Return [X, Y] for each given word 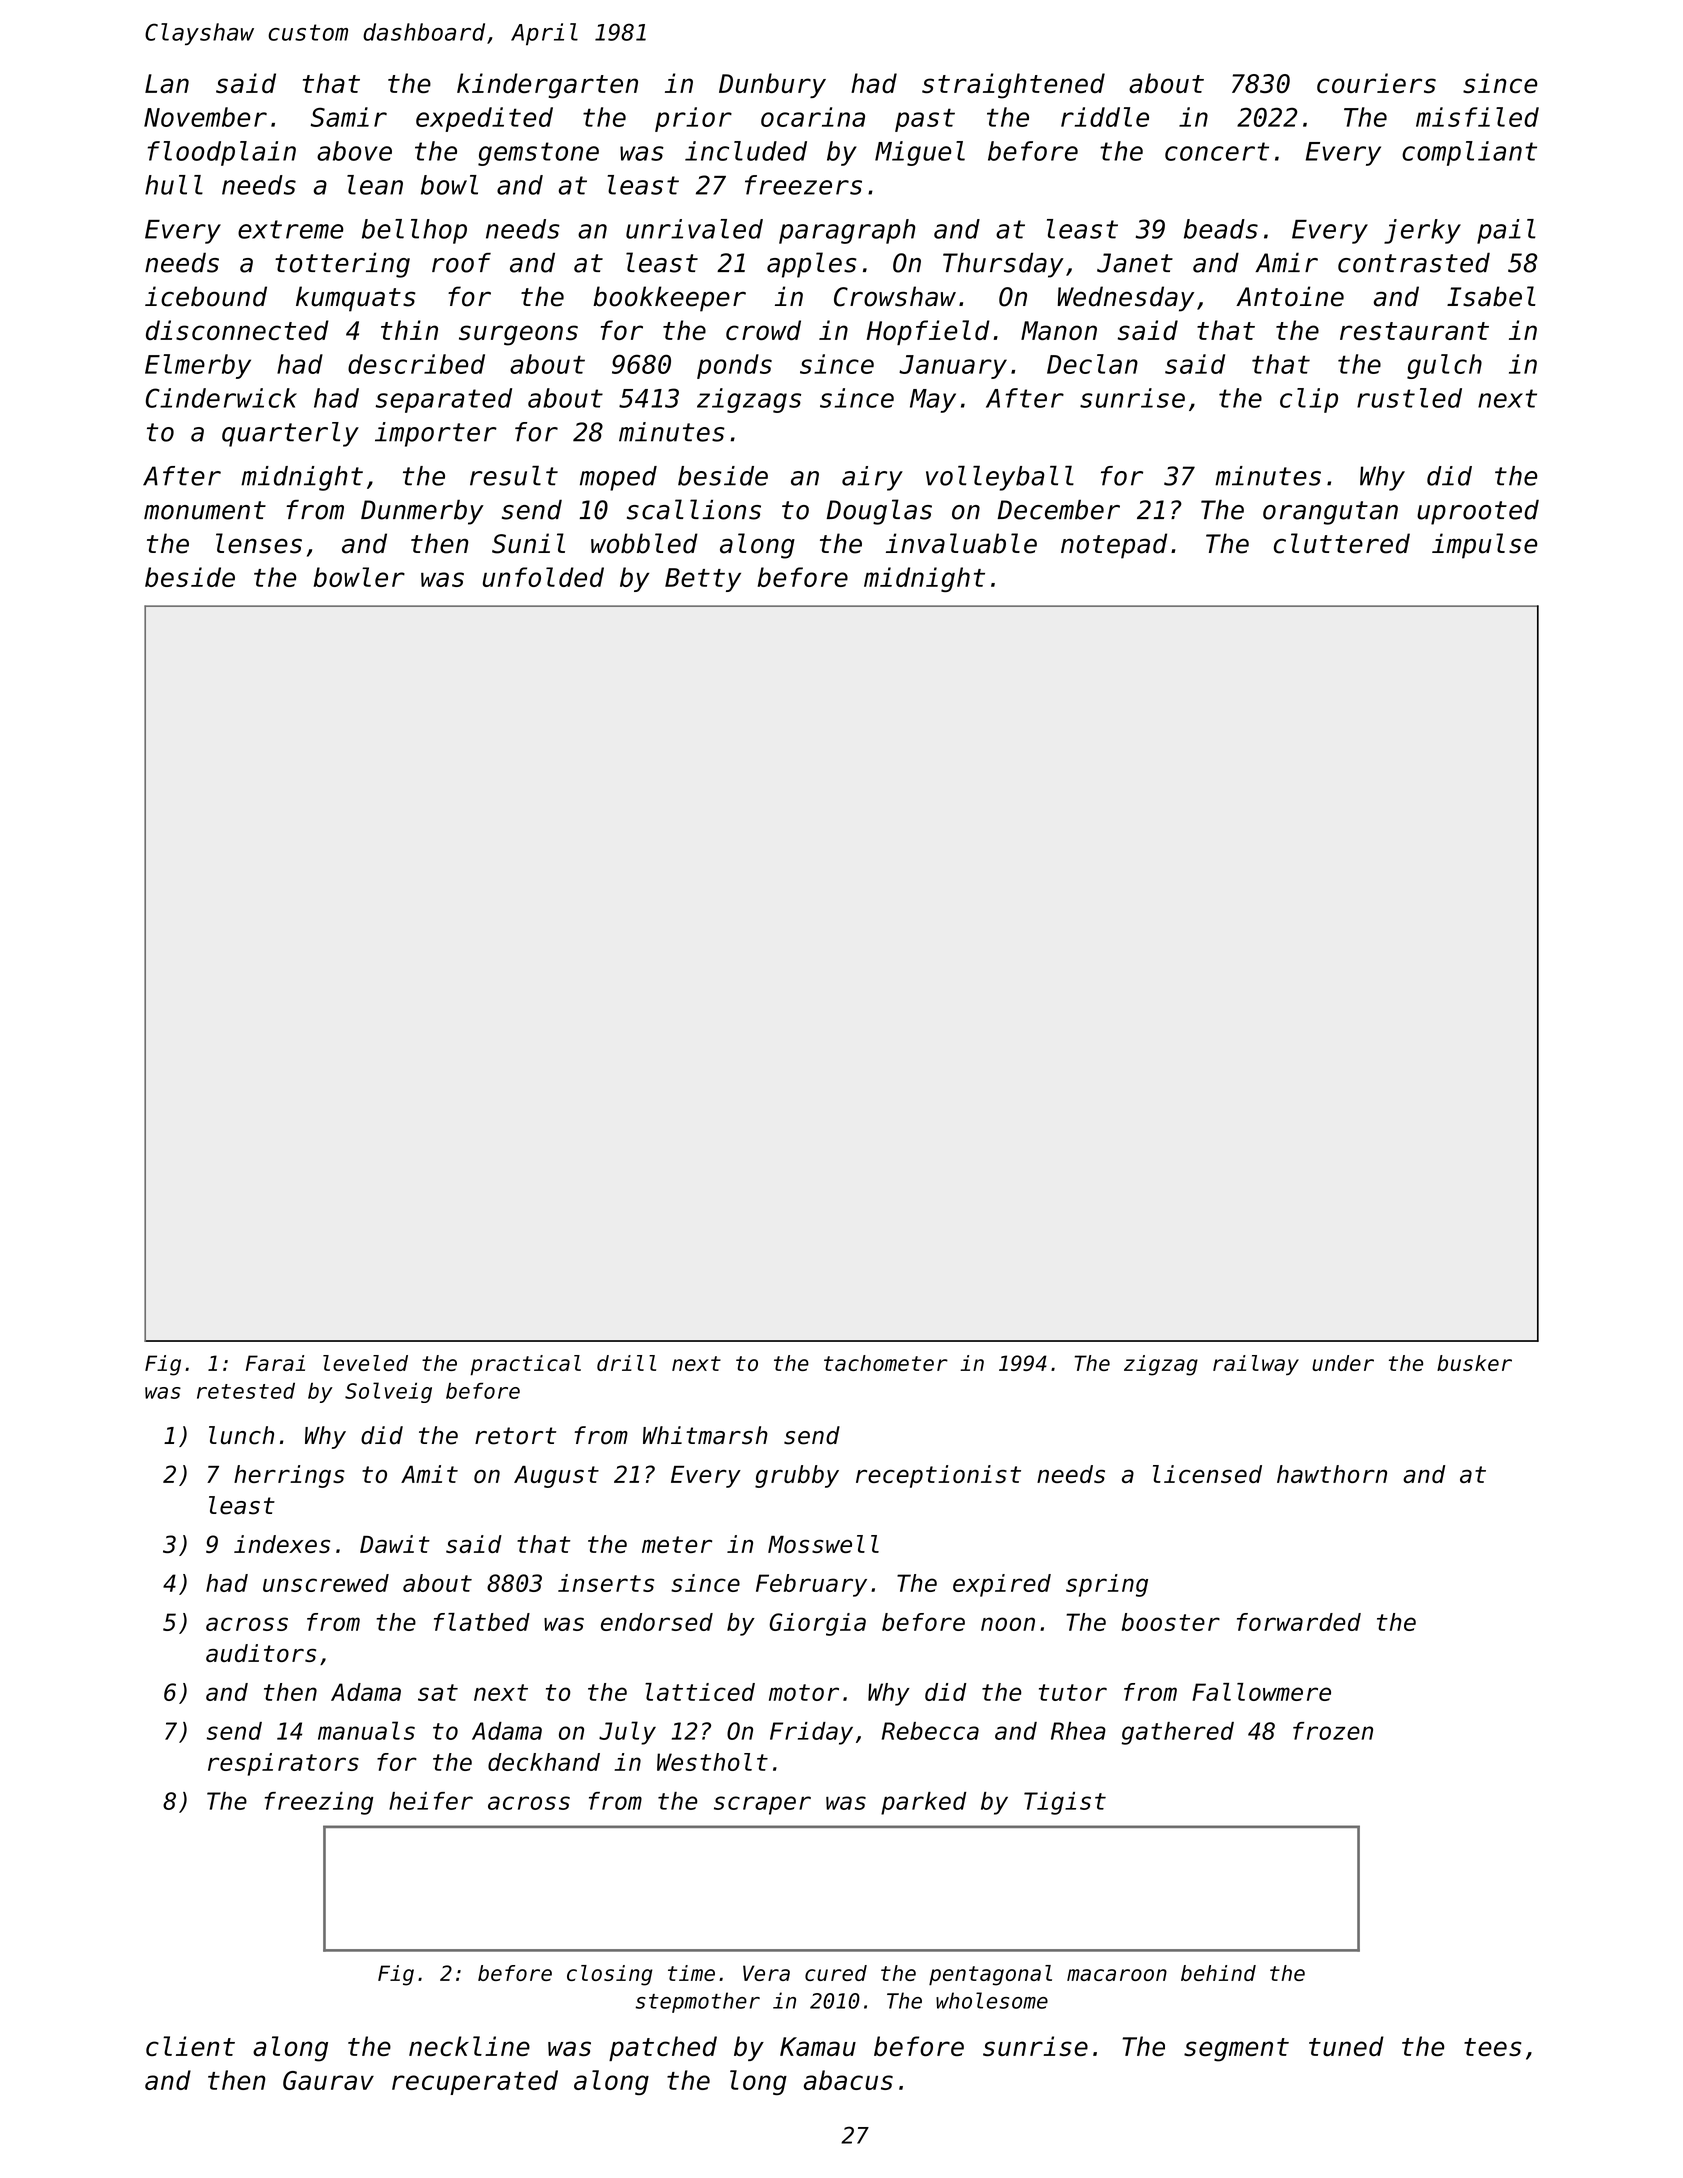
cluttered [1342, 543]
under [1343, 1363]
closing [610, 1975]
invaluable [961, 543]
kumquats [356, 299]
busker [1474, 1363]
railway [1256, 1365]
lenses [259, 543]
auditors [261, 1653]
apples [812, 265]
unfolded [543, 577]
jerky [1422, 231]
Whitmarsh [705, 1435]
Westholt [712, 1762]
